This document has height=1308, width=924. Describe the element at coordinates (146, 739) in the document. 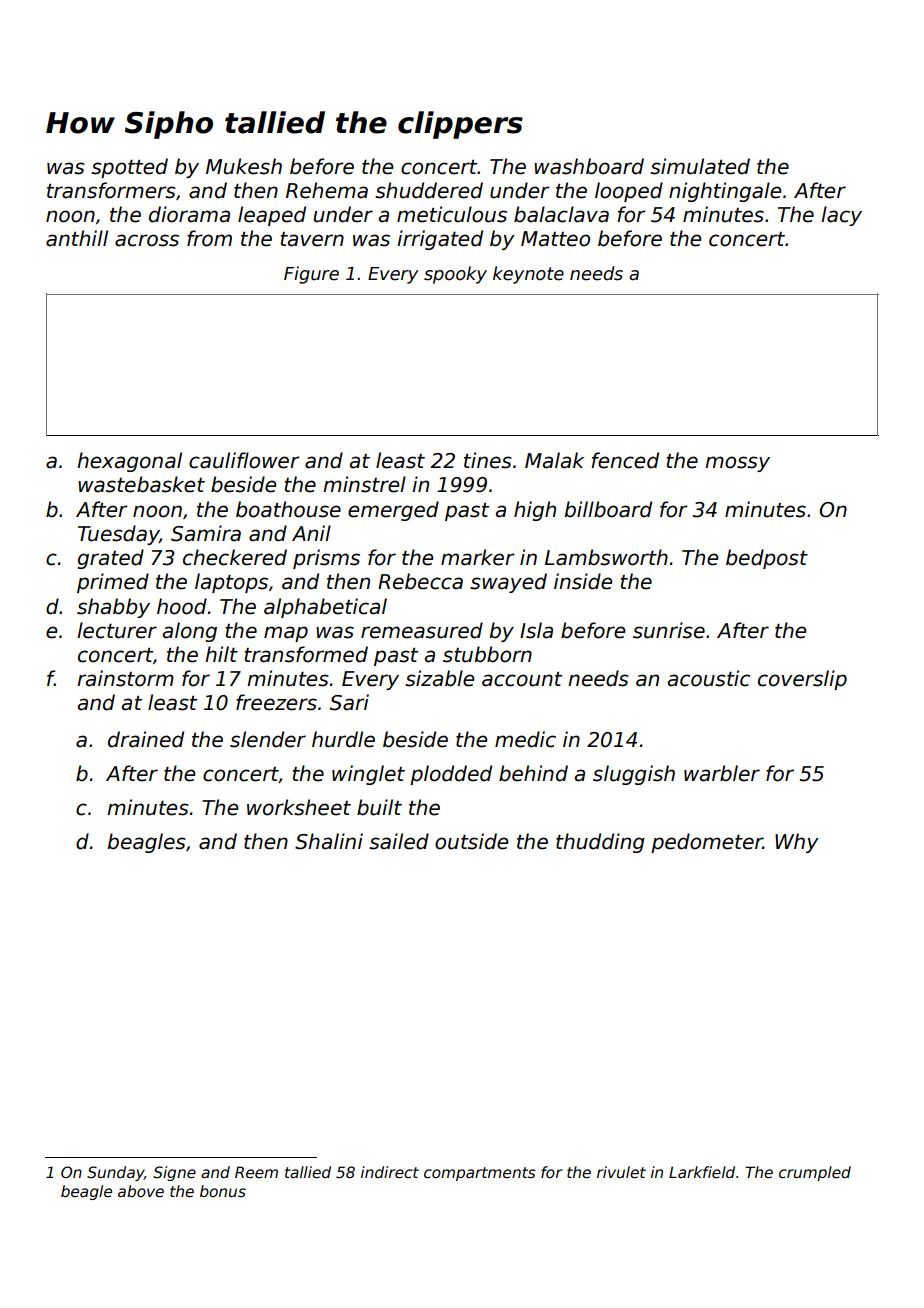

I see `drained` at that location.
